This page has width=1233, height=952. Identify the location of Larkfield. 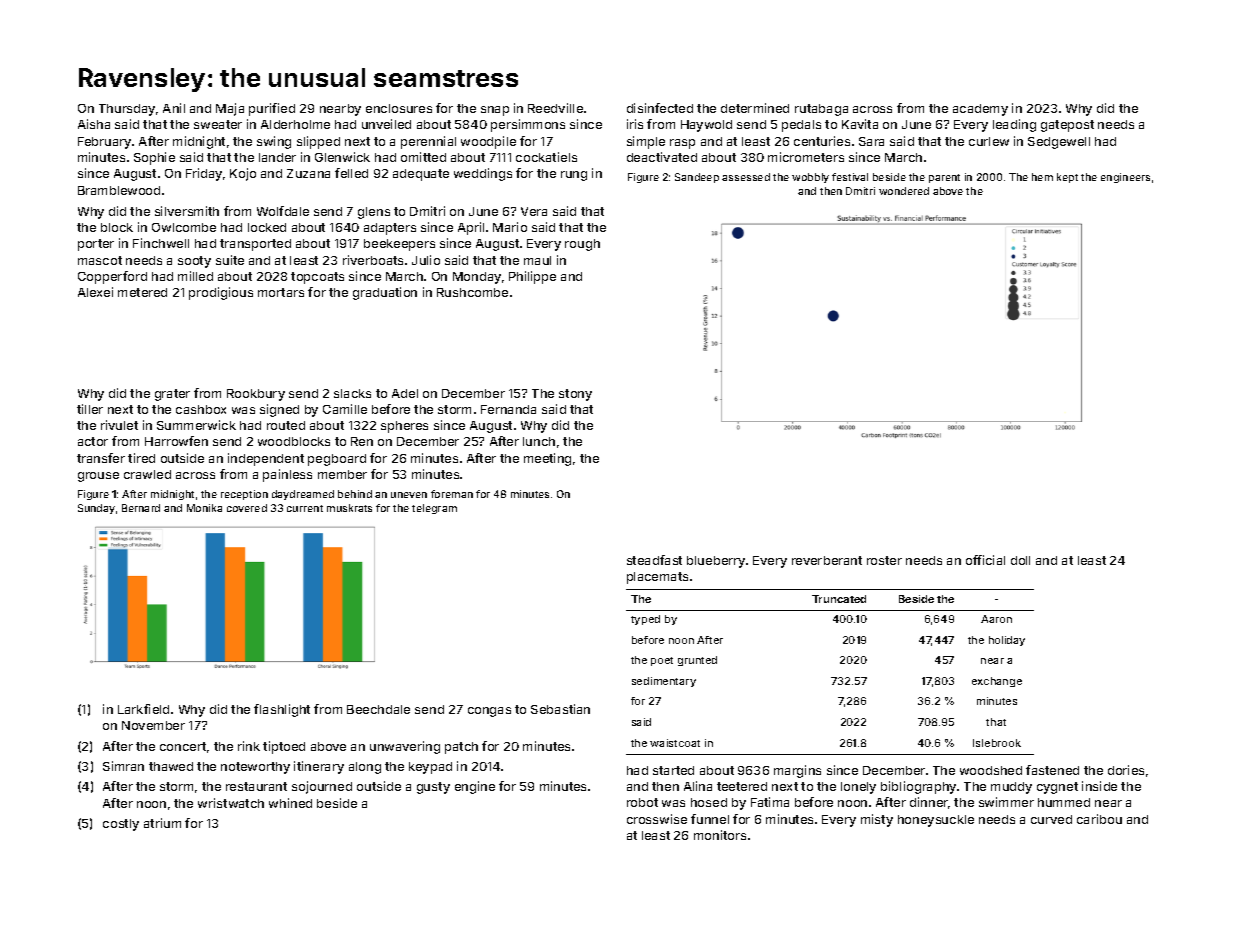
(143, 709).
